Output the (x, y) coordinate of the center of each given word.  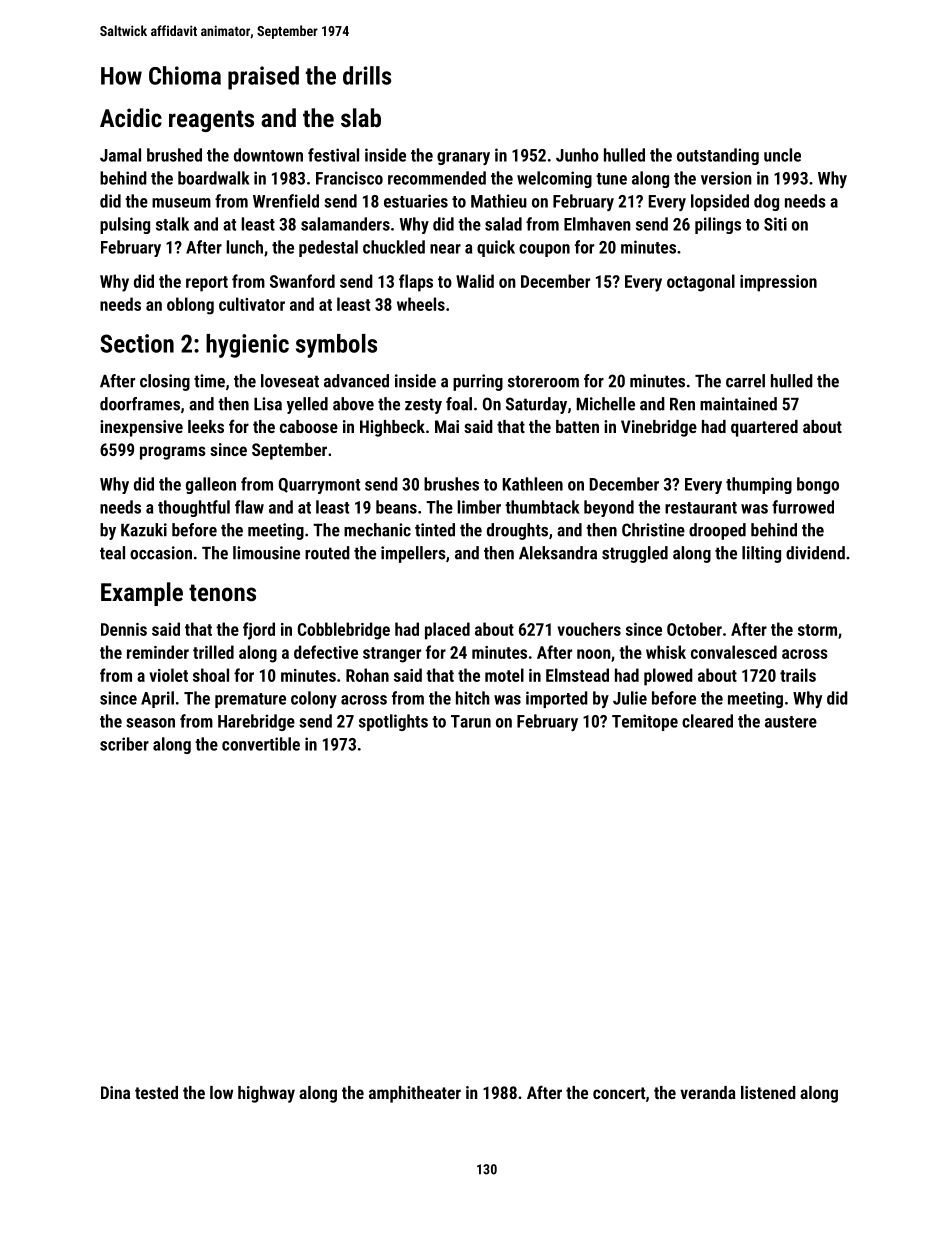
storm (817, 630)
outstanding (718, 156)
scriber (124, 744)
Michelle (606, 404)
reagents (211, 121)
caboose (309, 426)
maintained (738, 404)
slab (361, 117)
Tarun (471, 721)
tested (156, 1092)
